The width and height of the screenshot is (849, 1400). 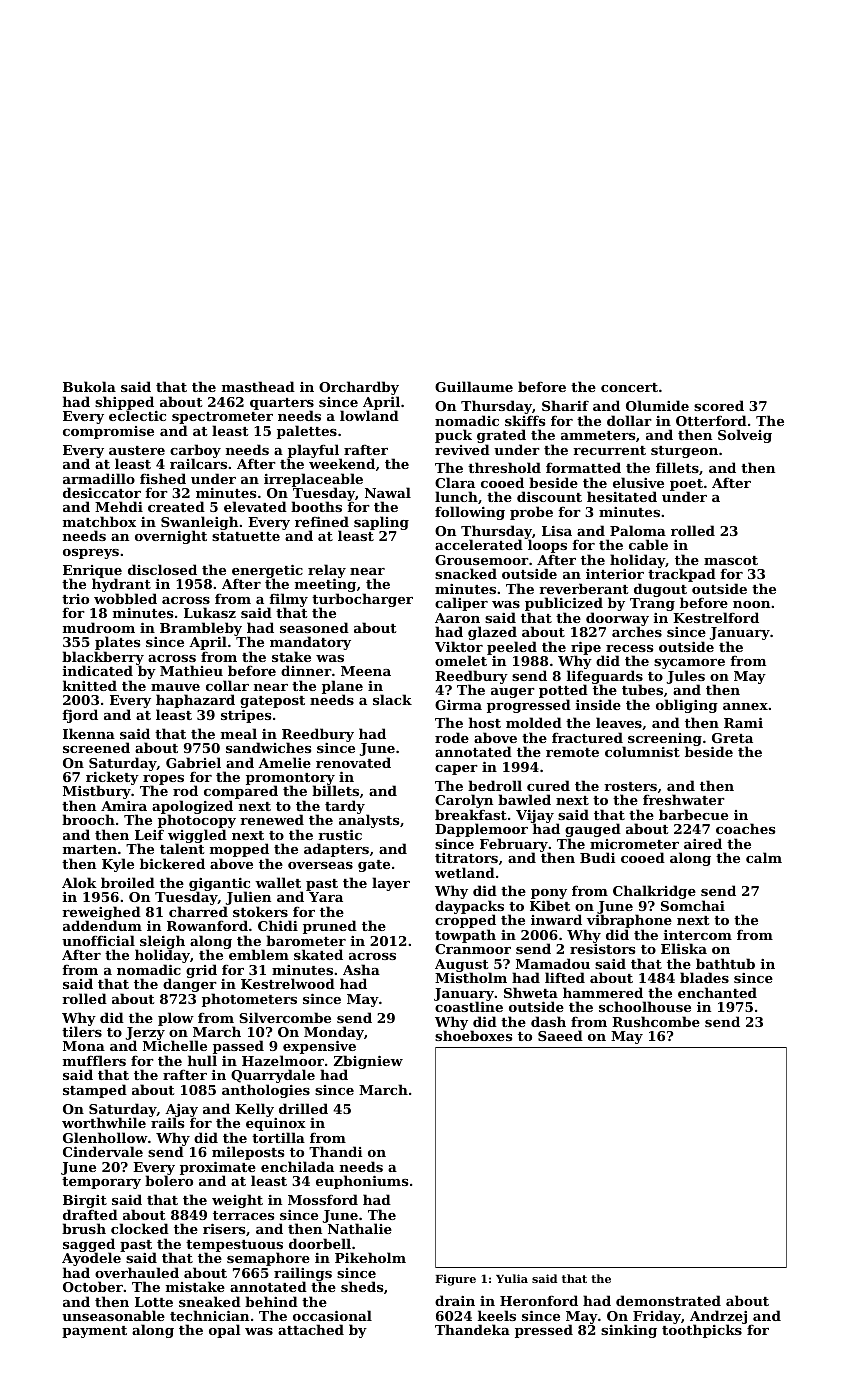 I want to click on Zbigniew, so click(x=368, y=1062).
